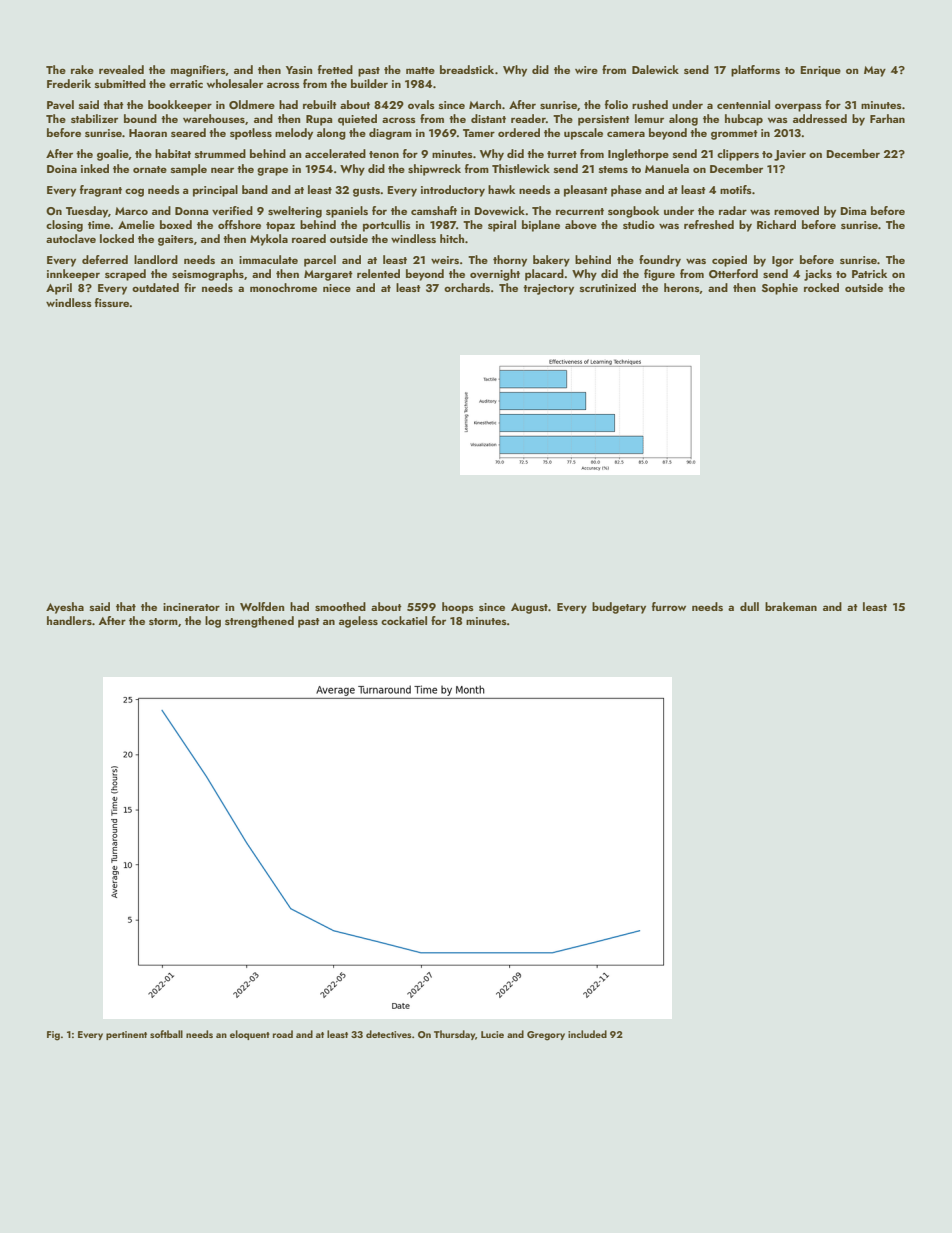  I want to click on scrutinized, so click(608, 287).
